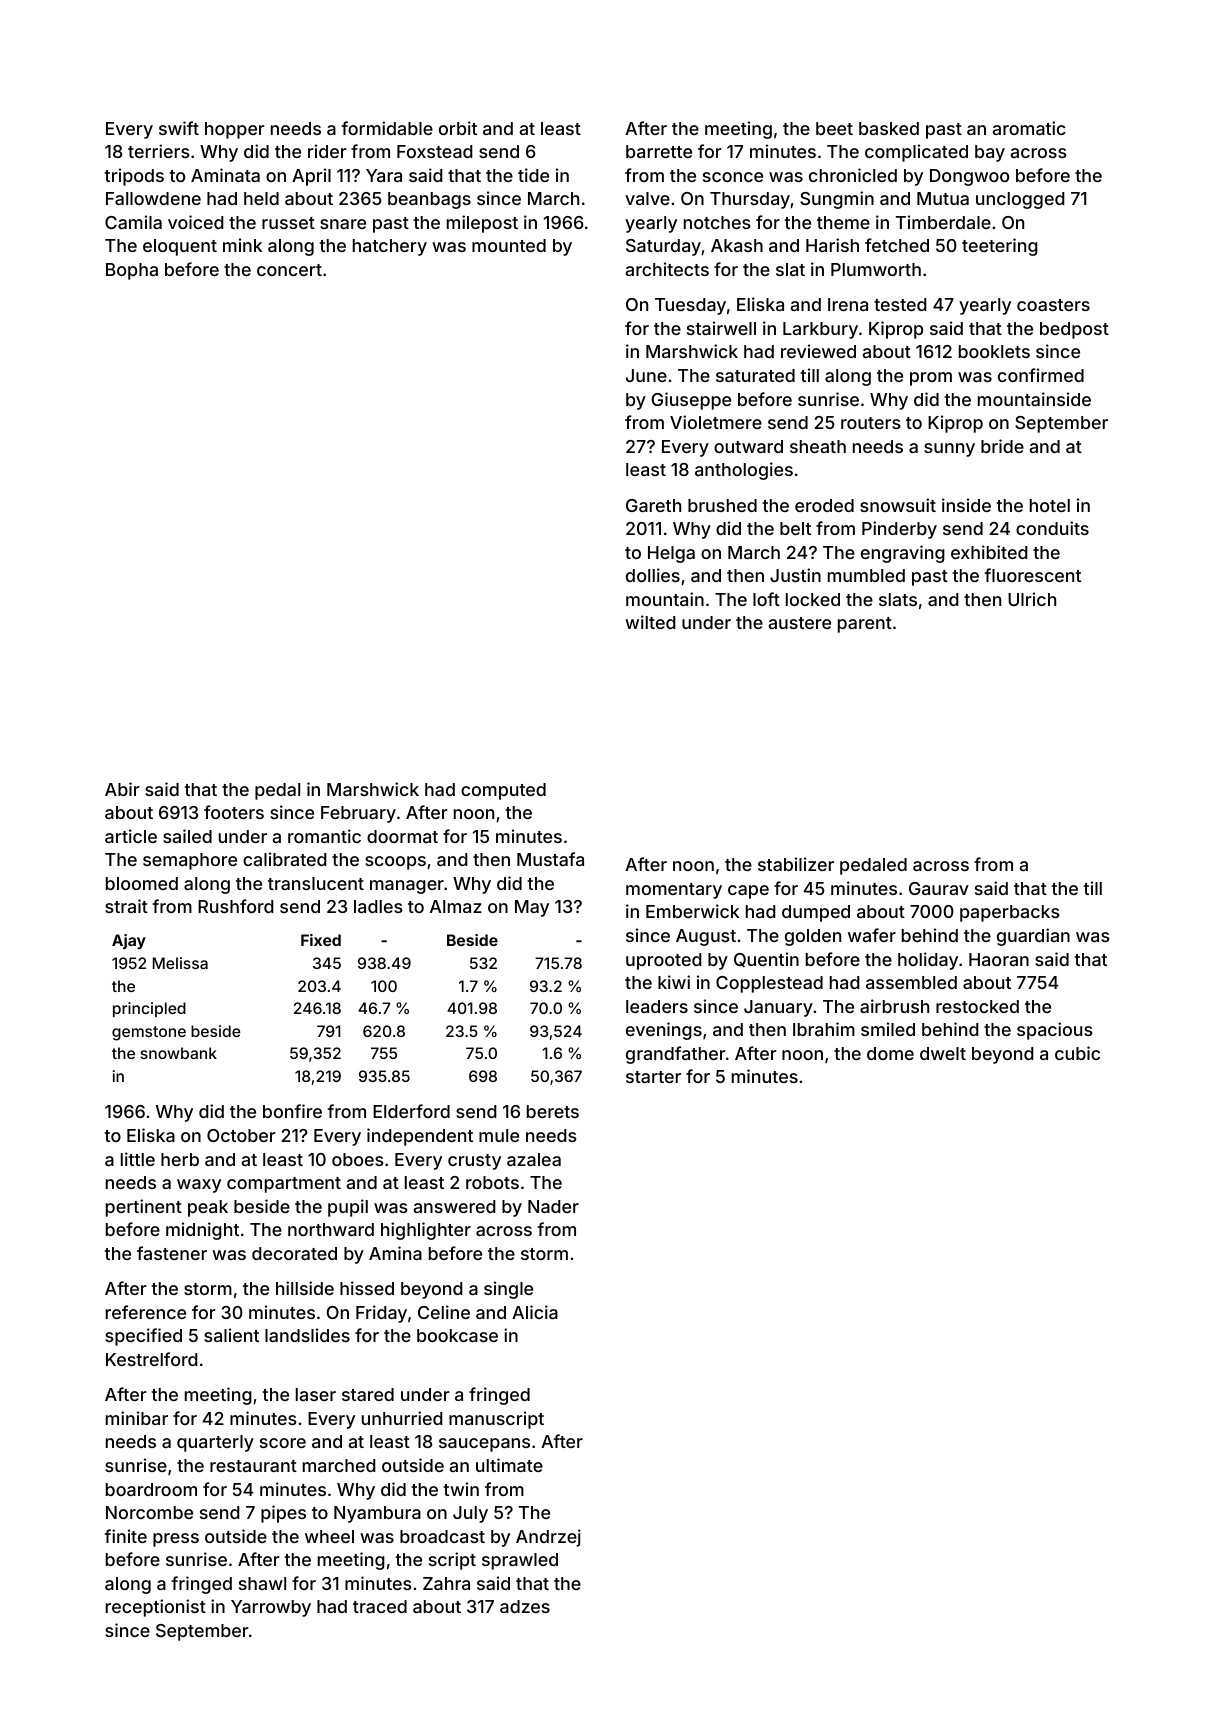 Image resolution: width=1215 pixels, height=1718 pixels. Describe the element at coordinates (653, 505) in the image. I see `Gareth` at that location.
